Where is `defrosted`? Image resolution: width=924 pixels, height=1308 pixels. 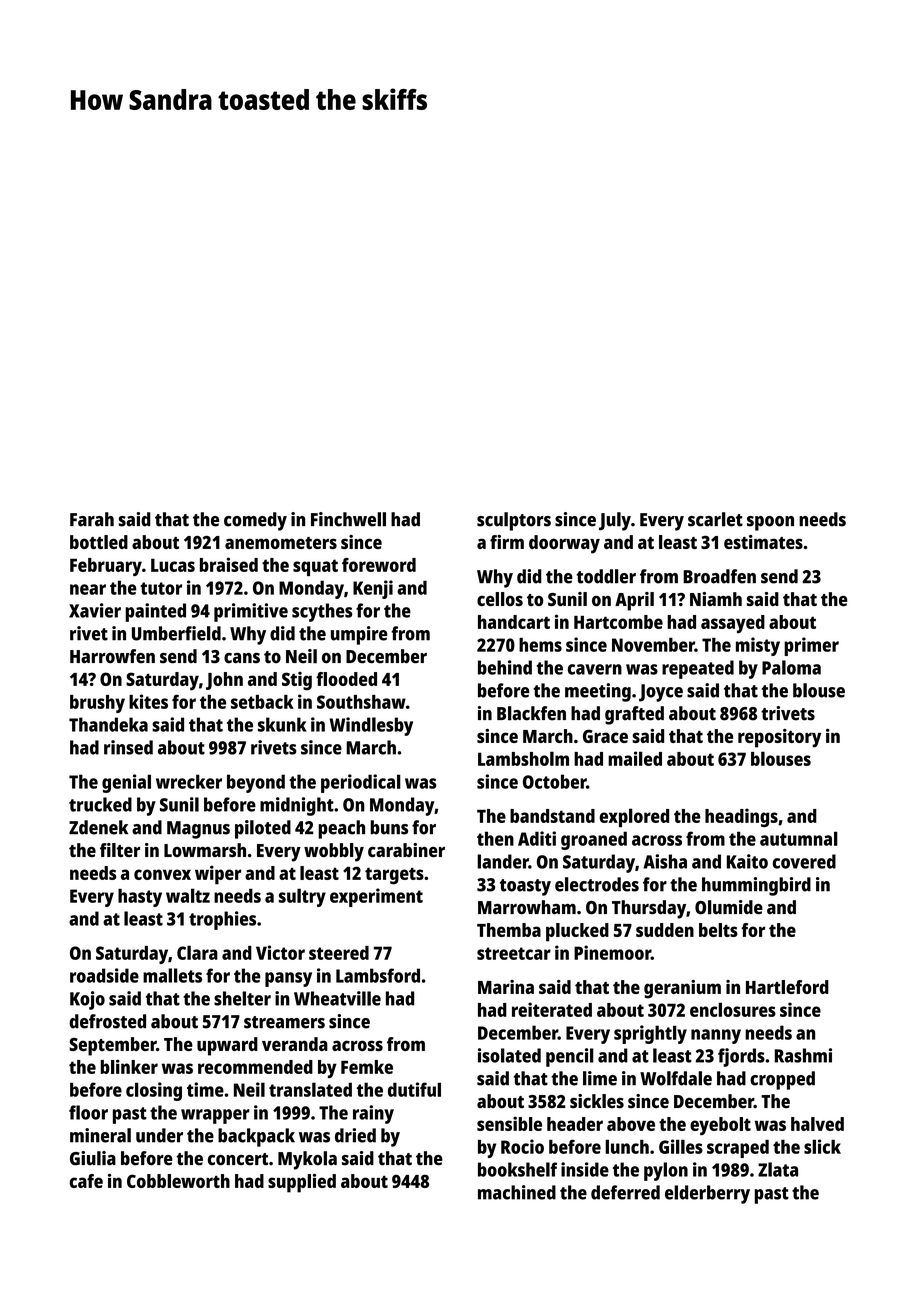 defrosted is located at coordinates (107, 1021).
